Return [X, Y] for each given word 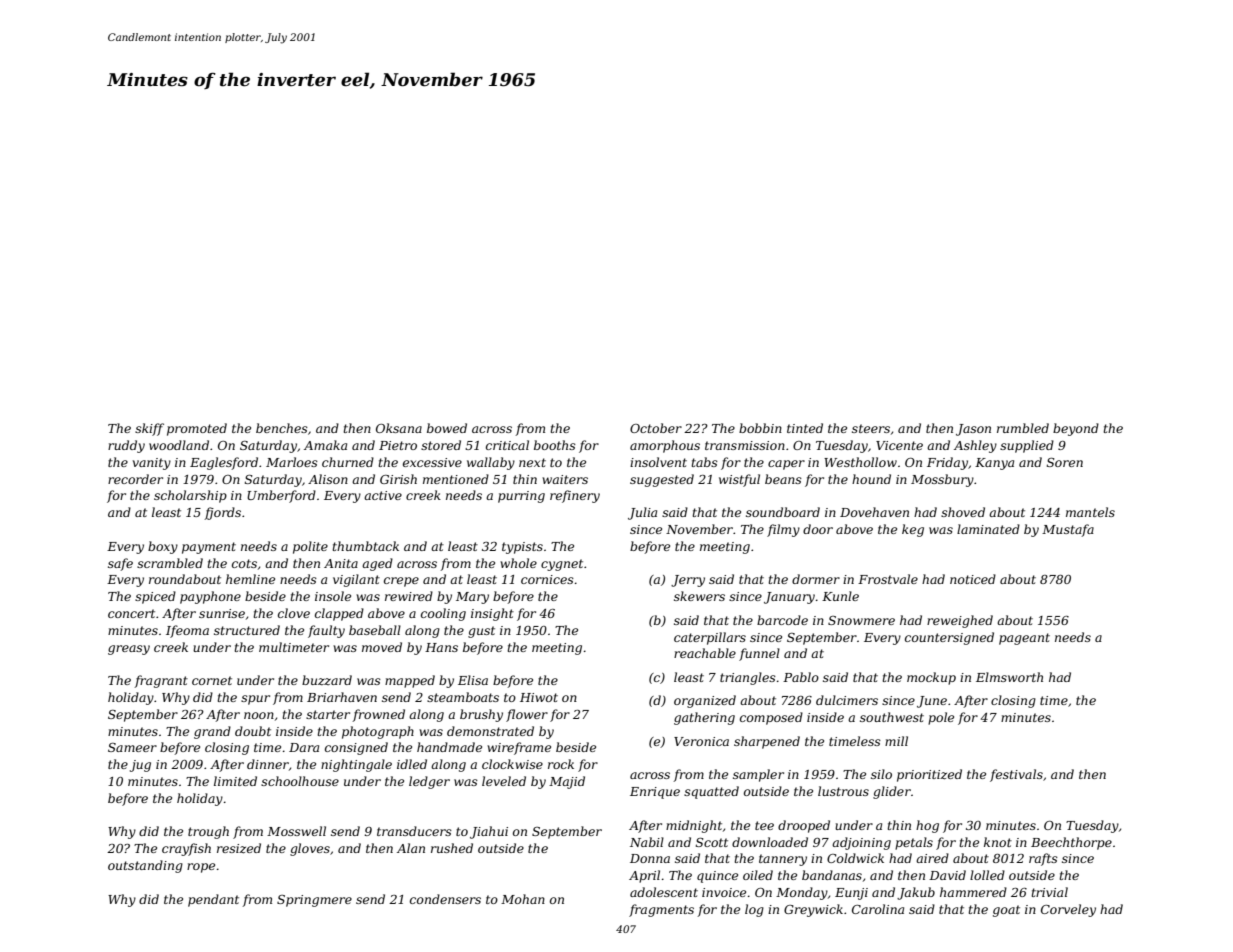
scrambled [170, 563]
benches [282, 428]
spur [255, 700]
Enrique [655, 793]
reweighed [960, 621]
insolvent [658, 462]
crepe [401, 582]
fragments [661, 910]
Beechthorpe [1071, 843]
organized [705, 701]
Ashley [975, 446]
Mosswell [296, 831]
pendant [213, 900]
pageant [1024, 639]
